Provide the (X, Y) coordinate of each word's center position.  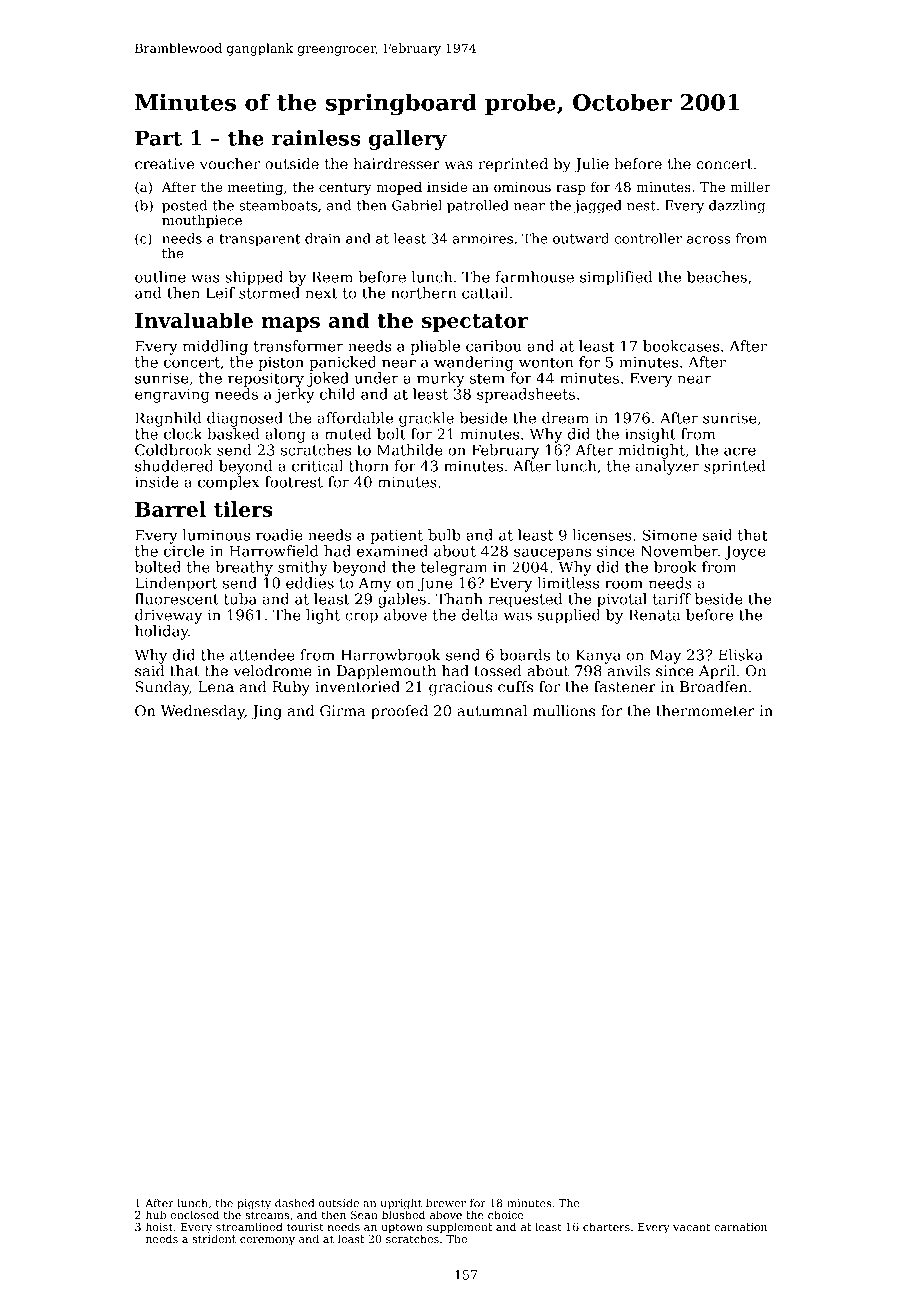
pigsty (254, 1204)
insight (650, 435)
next (321, 293)
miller (750, 186)
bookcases (681, 346)
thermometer (705, 711)
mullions (564, 711)
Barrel (170, 509)
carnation (740, 1227)
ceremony (267, 1241)
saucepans (552, 554)
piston (281, 364)
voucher (230, 164)
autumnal (492, 711)
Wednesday (203, 712)
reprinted (513, 165)
